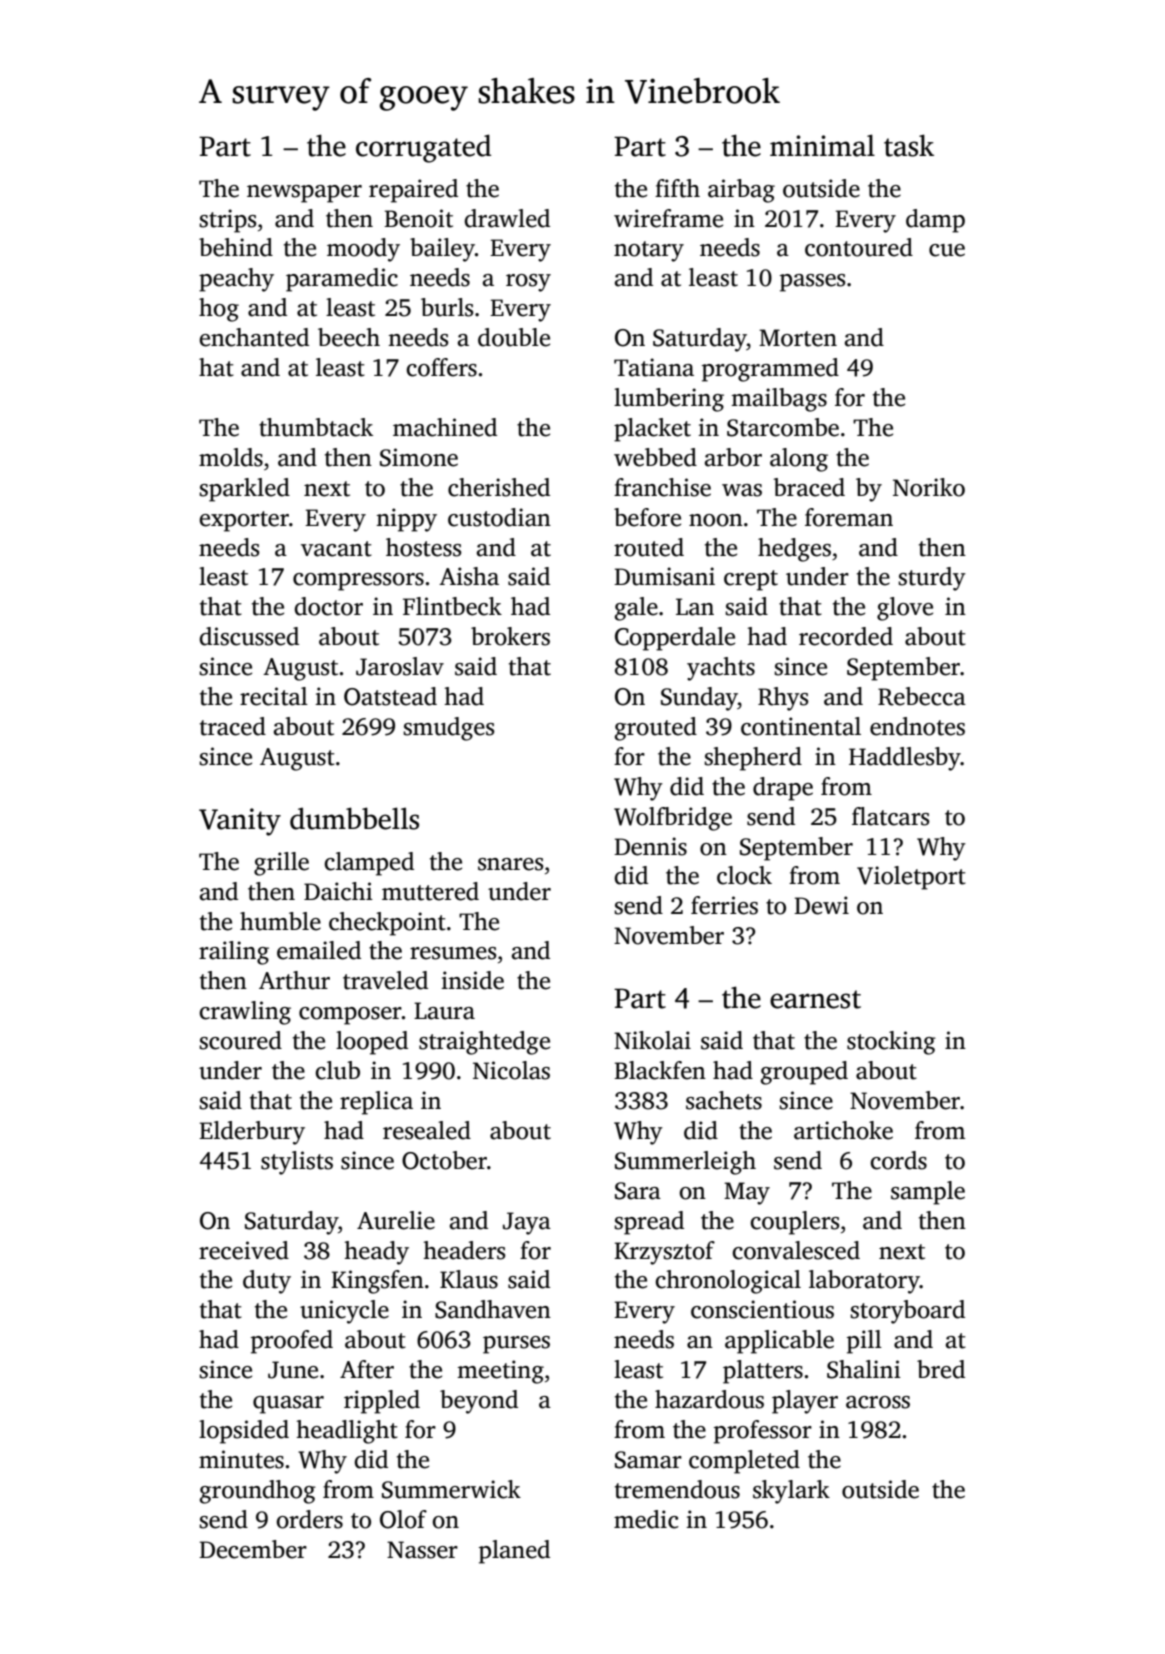 The width and height of the screenshot is (1165, 1654). What do you see at coordinates (677, 188) in the screenshot?
I see `fifth` at bounding box center [677, 188].
